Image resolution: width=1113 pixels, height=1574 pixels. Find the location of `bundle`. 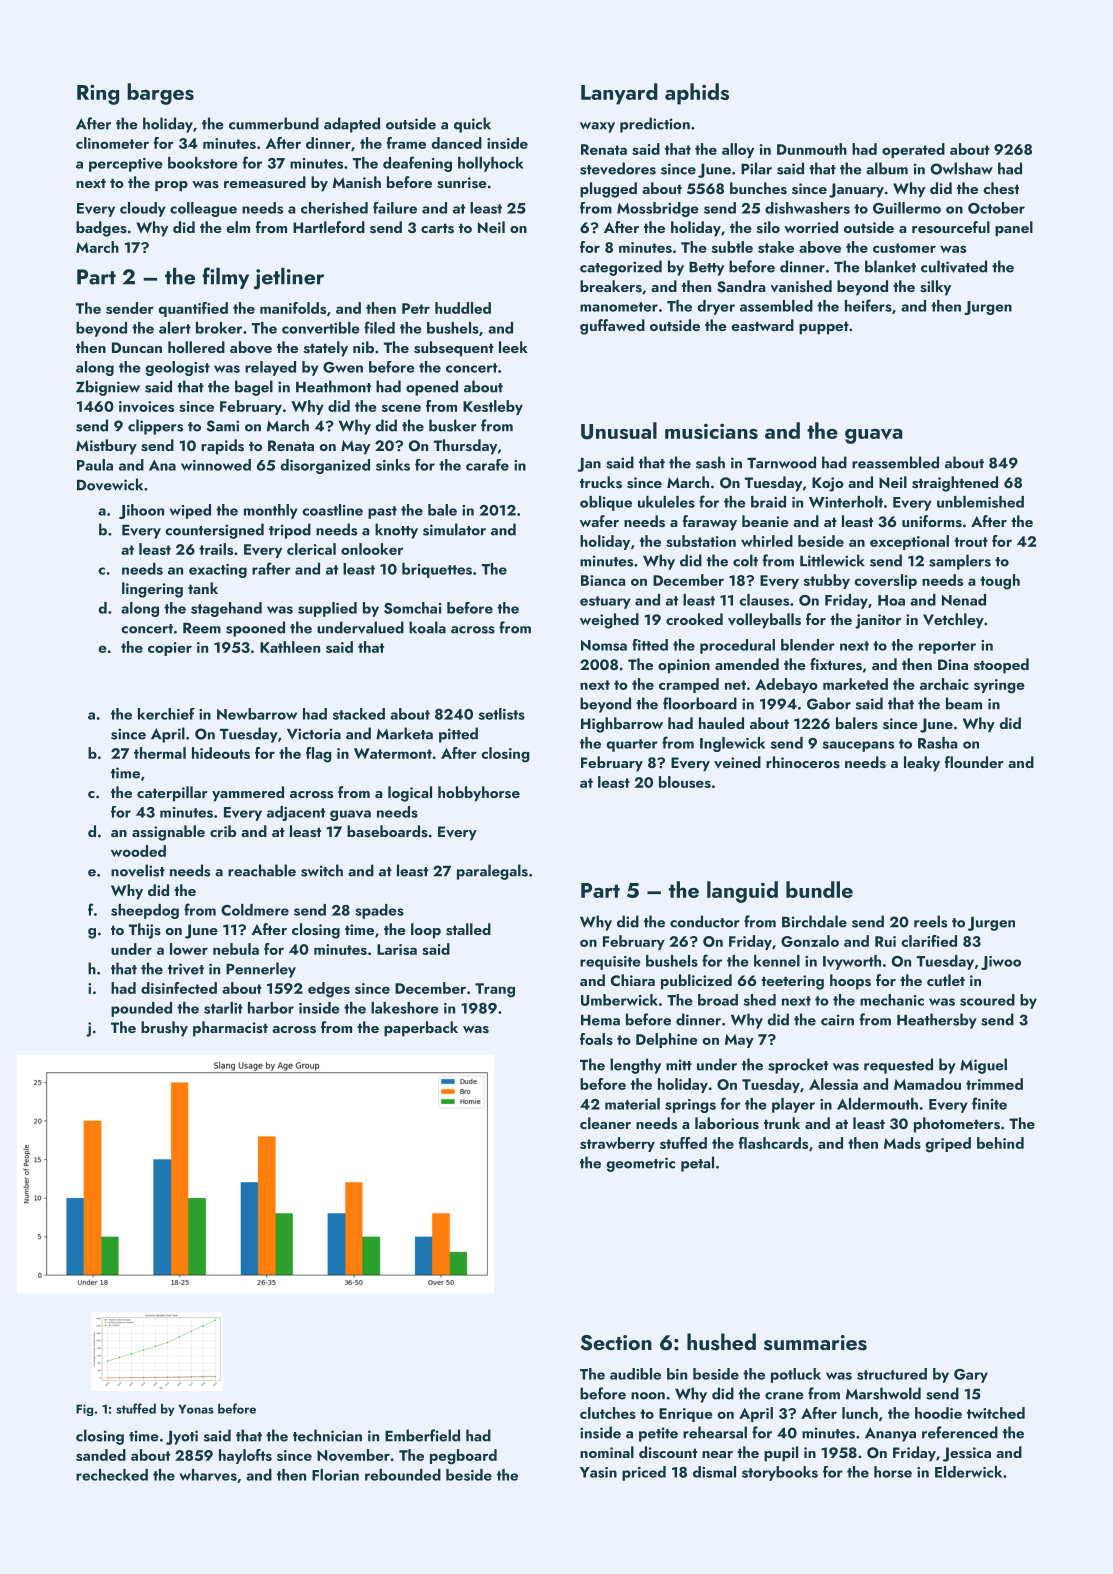

bundle is located at coordinates (819, 889).
